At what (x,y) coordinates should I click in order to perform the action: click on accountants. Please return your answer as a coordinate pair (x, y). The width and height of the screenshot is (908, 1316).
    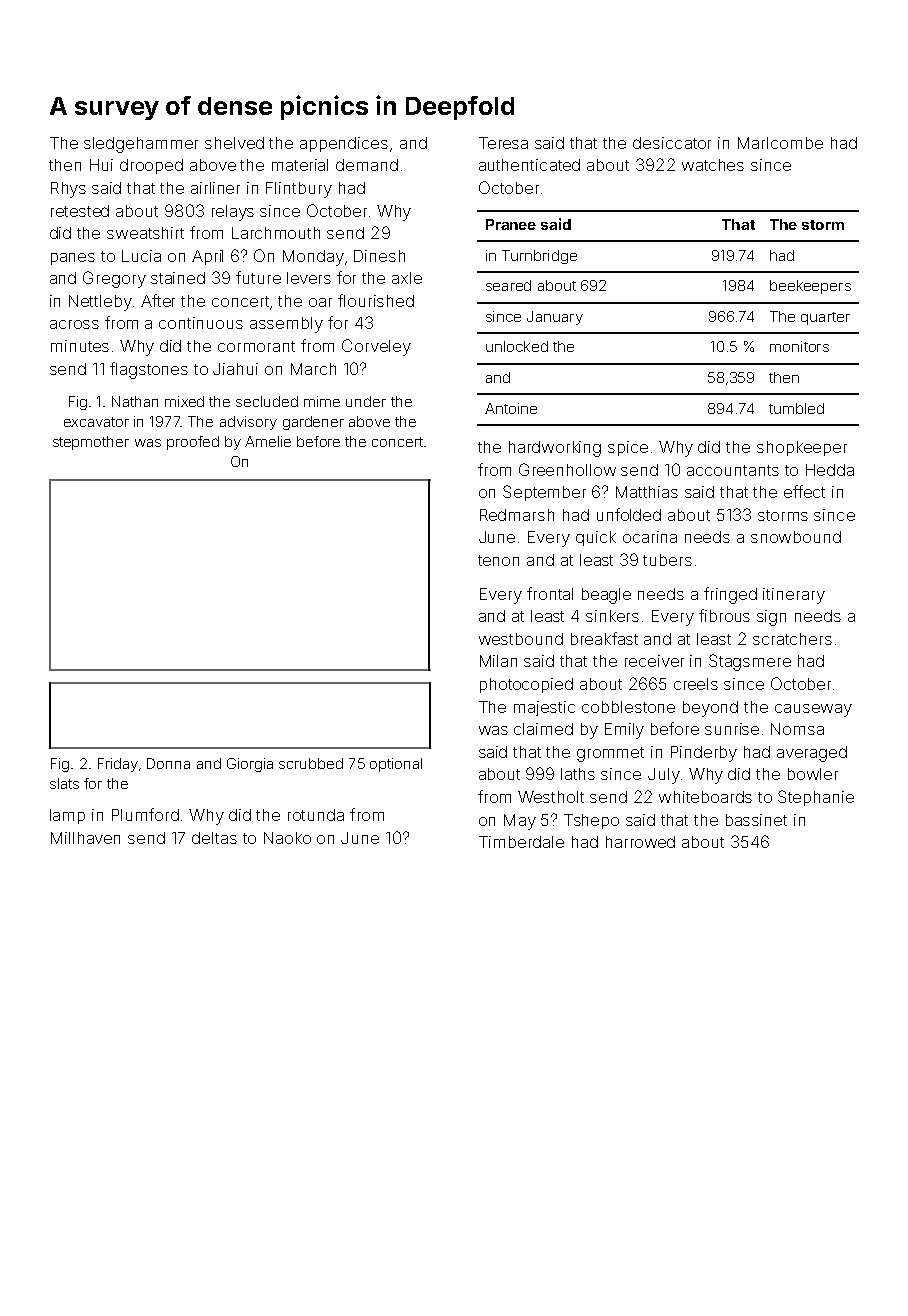
    Looking at the image, I should click on (733, 470).
